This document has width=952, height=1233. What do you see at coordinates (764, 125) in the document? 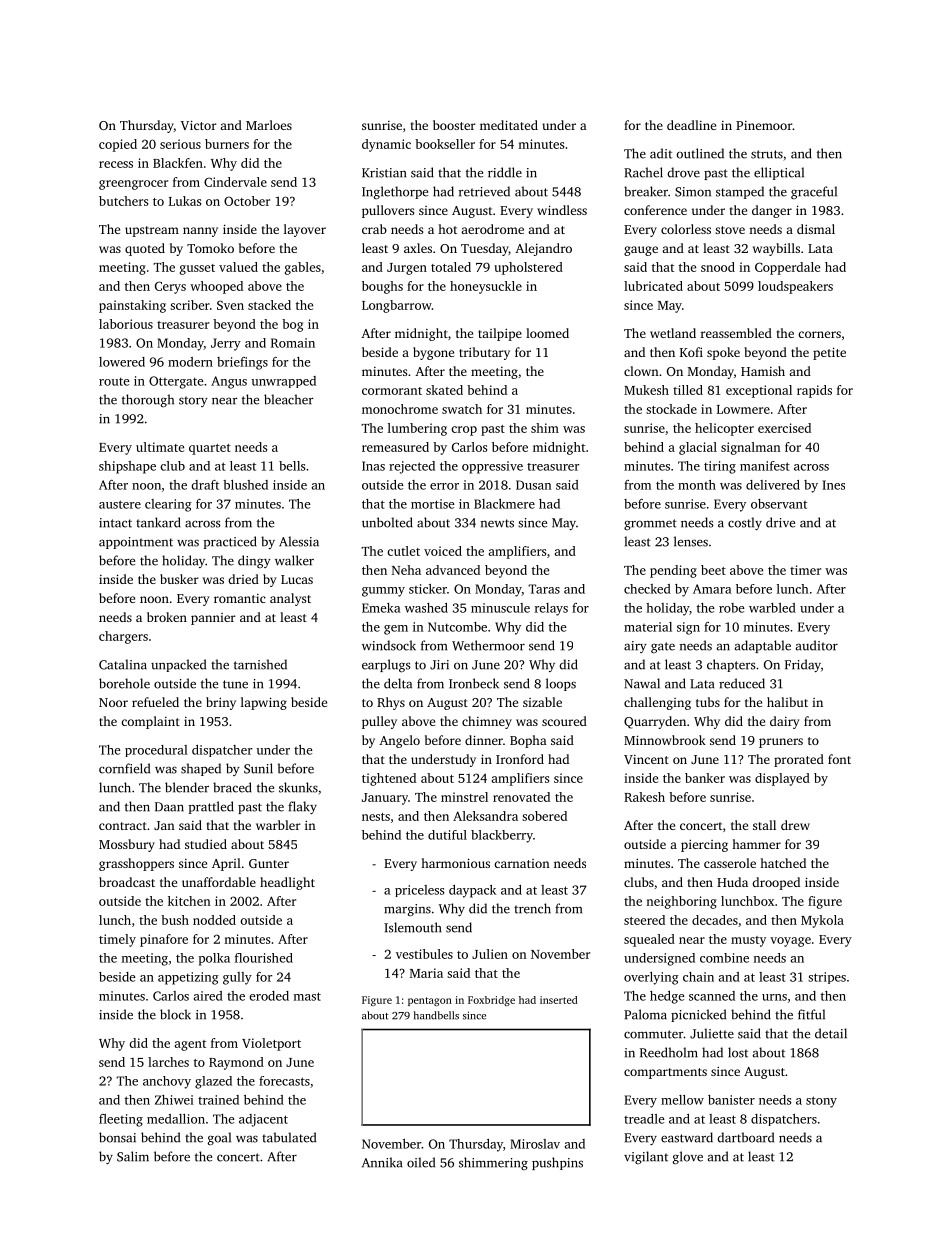
I see `Pinemoor` at bounding box center [764, 125].
